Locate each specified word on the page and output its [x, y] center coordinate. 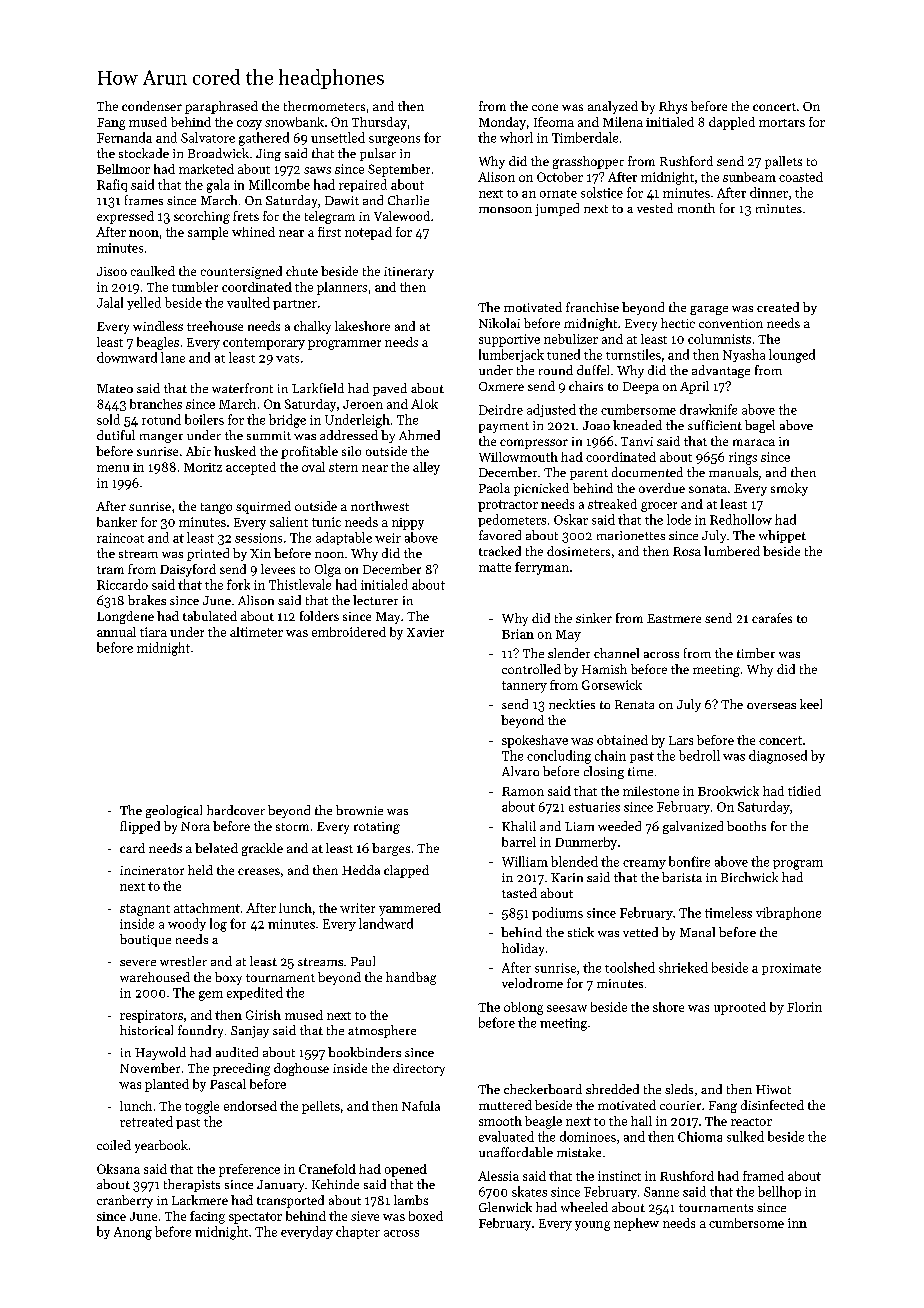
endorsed [250, 1106]
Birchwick [749, 877]
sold [108, 419]
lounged [792, 356]
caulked [153, 271]
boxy [228, 978]
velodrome [532, 983]
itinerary [409, 273]
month [696, 208]
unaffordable [516, 1152]
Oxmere [501, 386]
